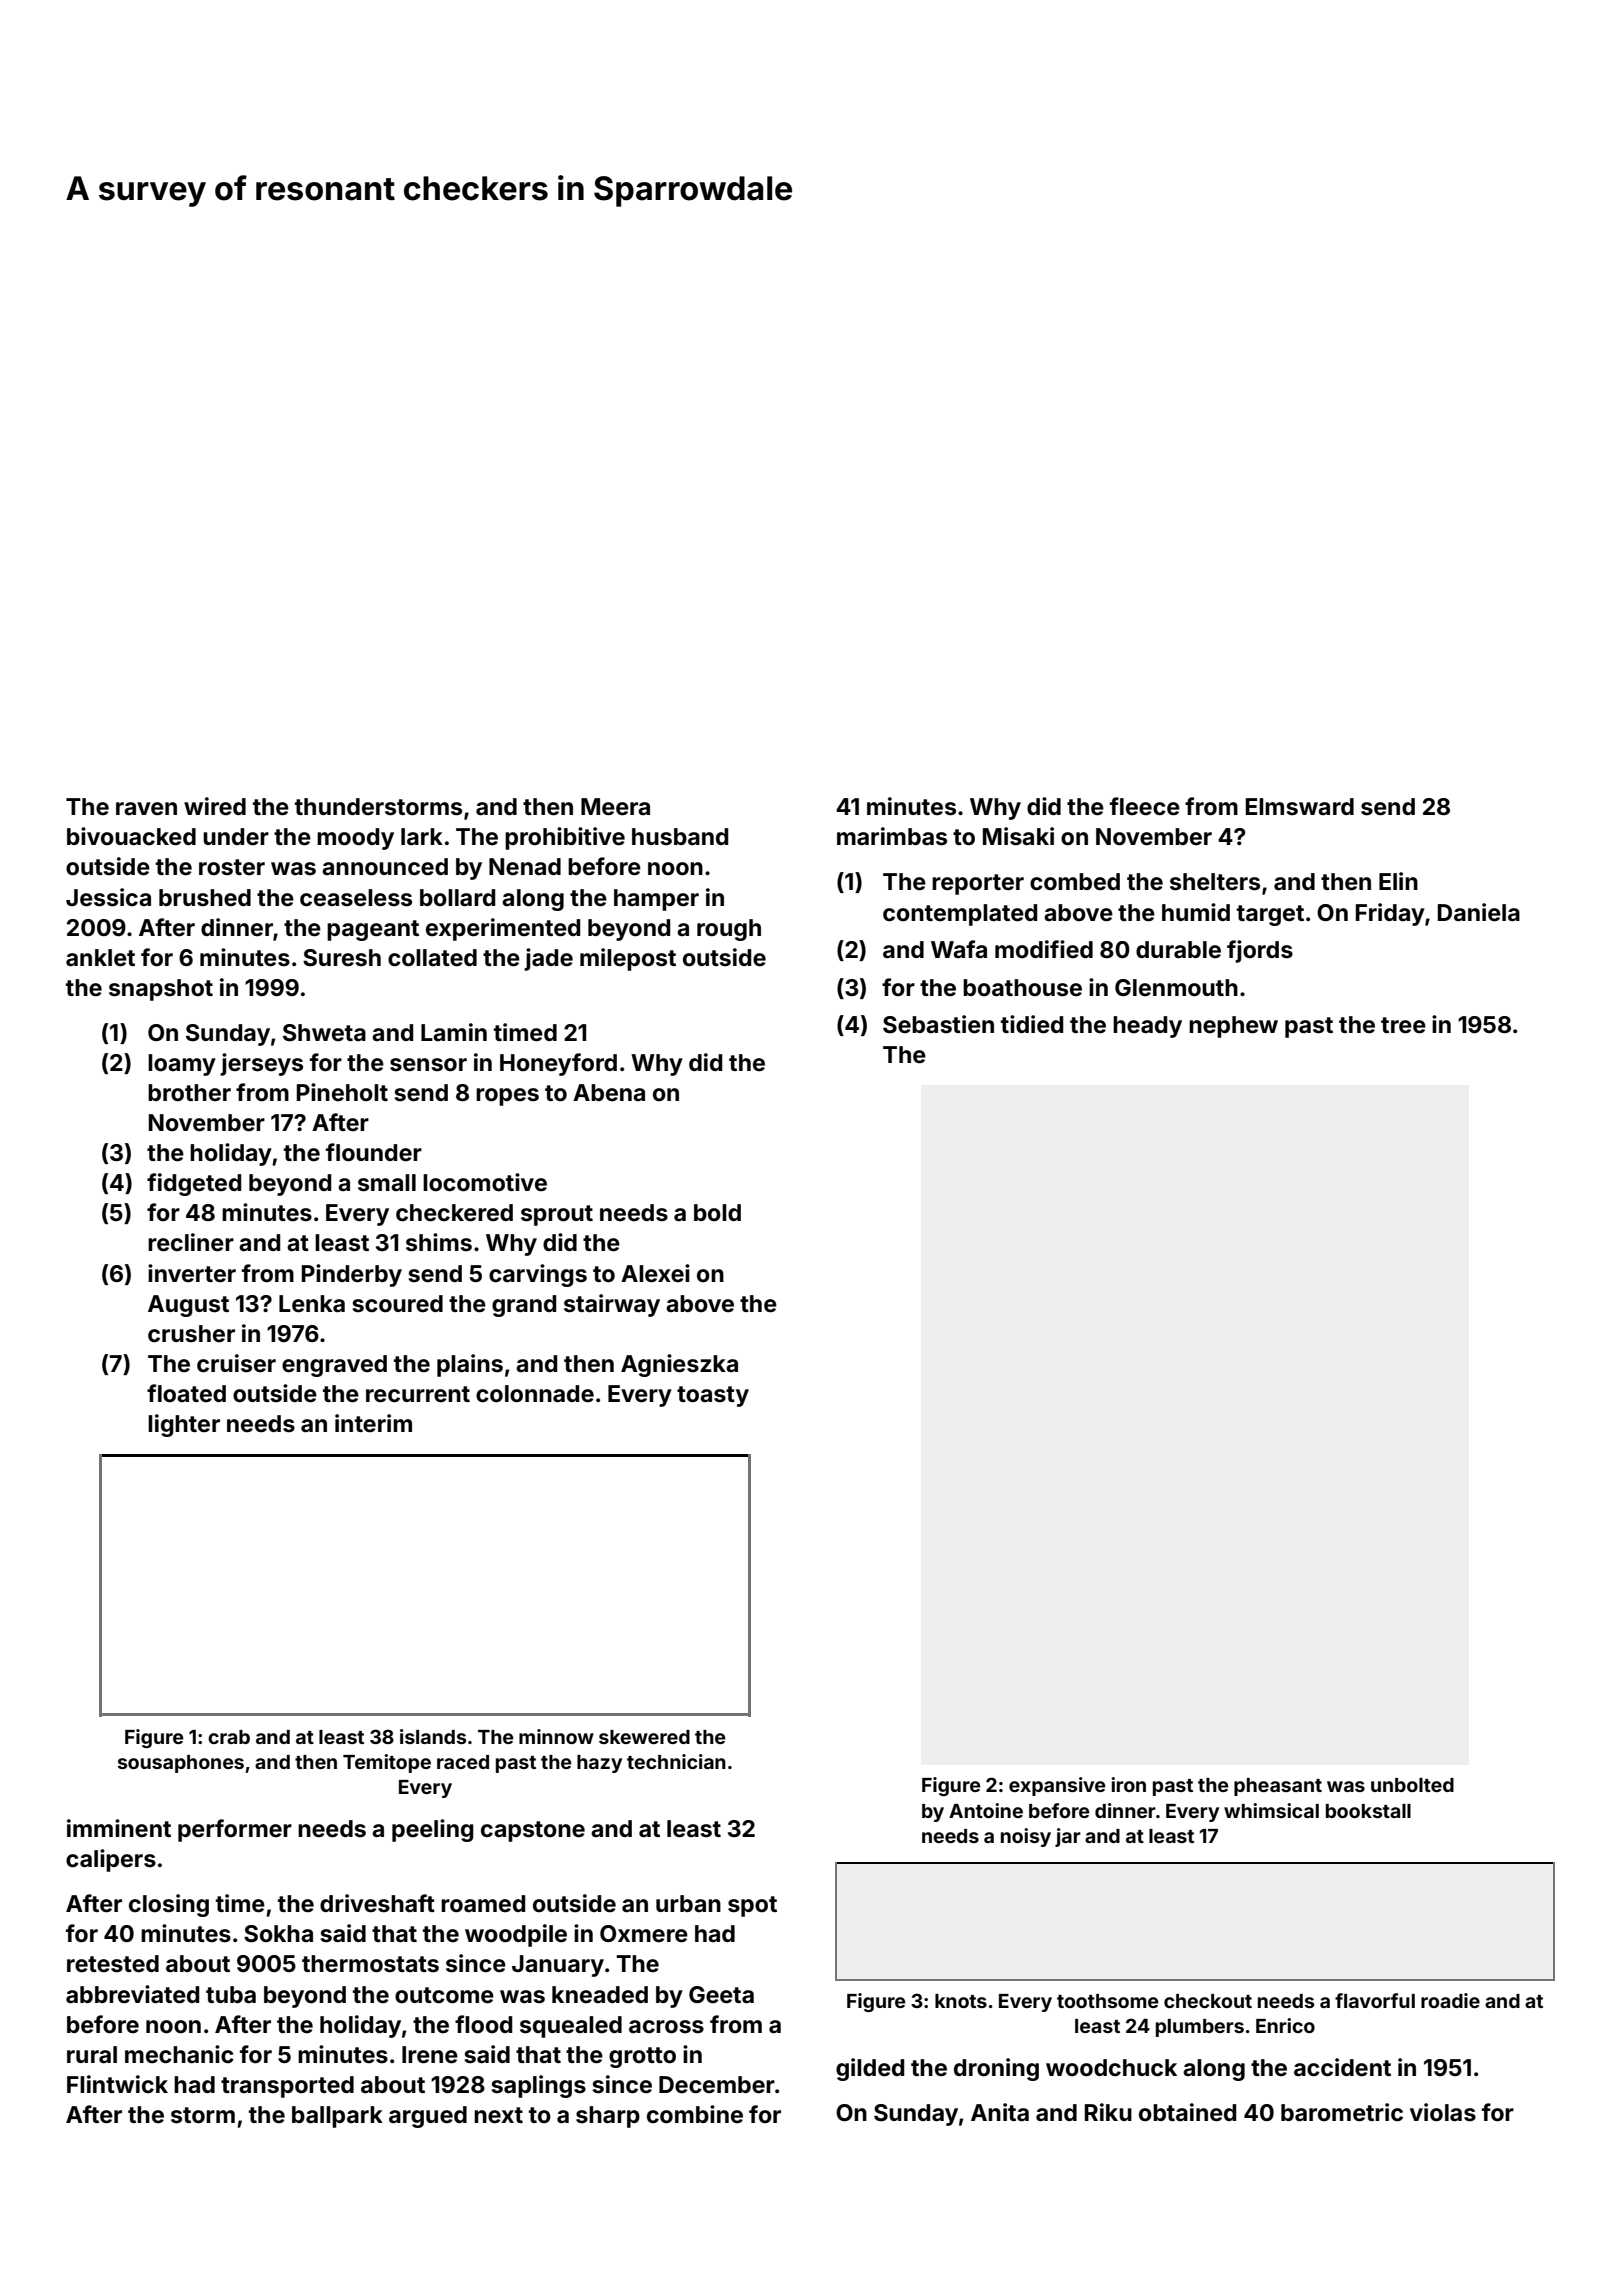 The height and width of the screenshot is (2292, 1620). Describe the element at coordinates (146, 809) in the screenshot. I see `raven` at that location.
